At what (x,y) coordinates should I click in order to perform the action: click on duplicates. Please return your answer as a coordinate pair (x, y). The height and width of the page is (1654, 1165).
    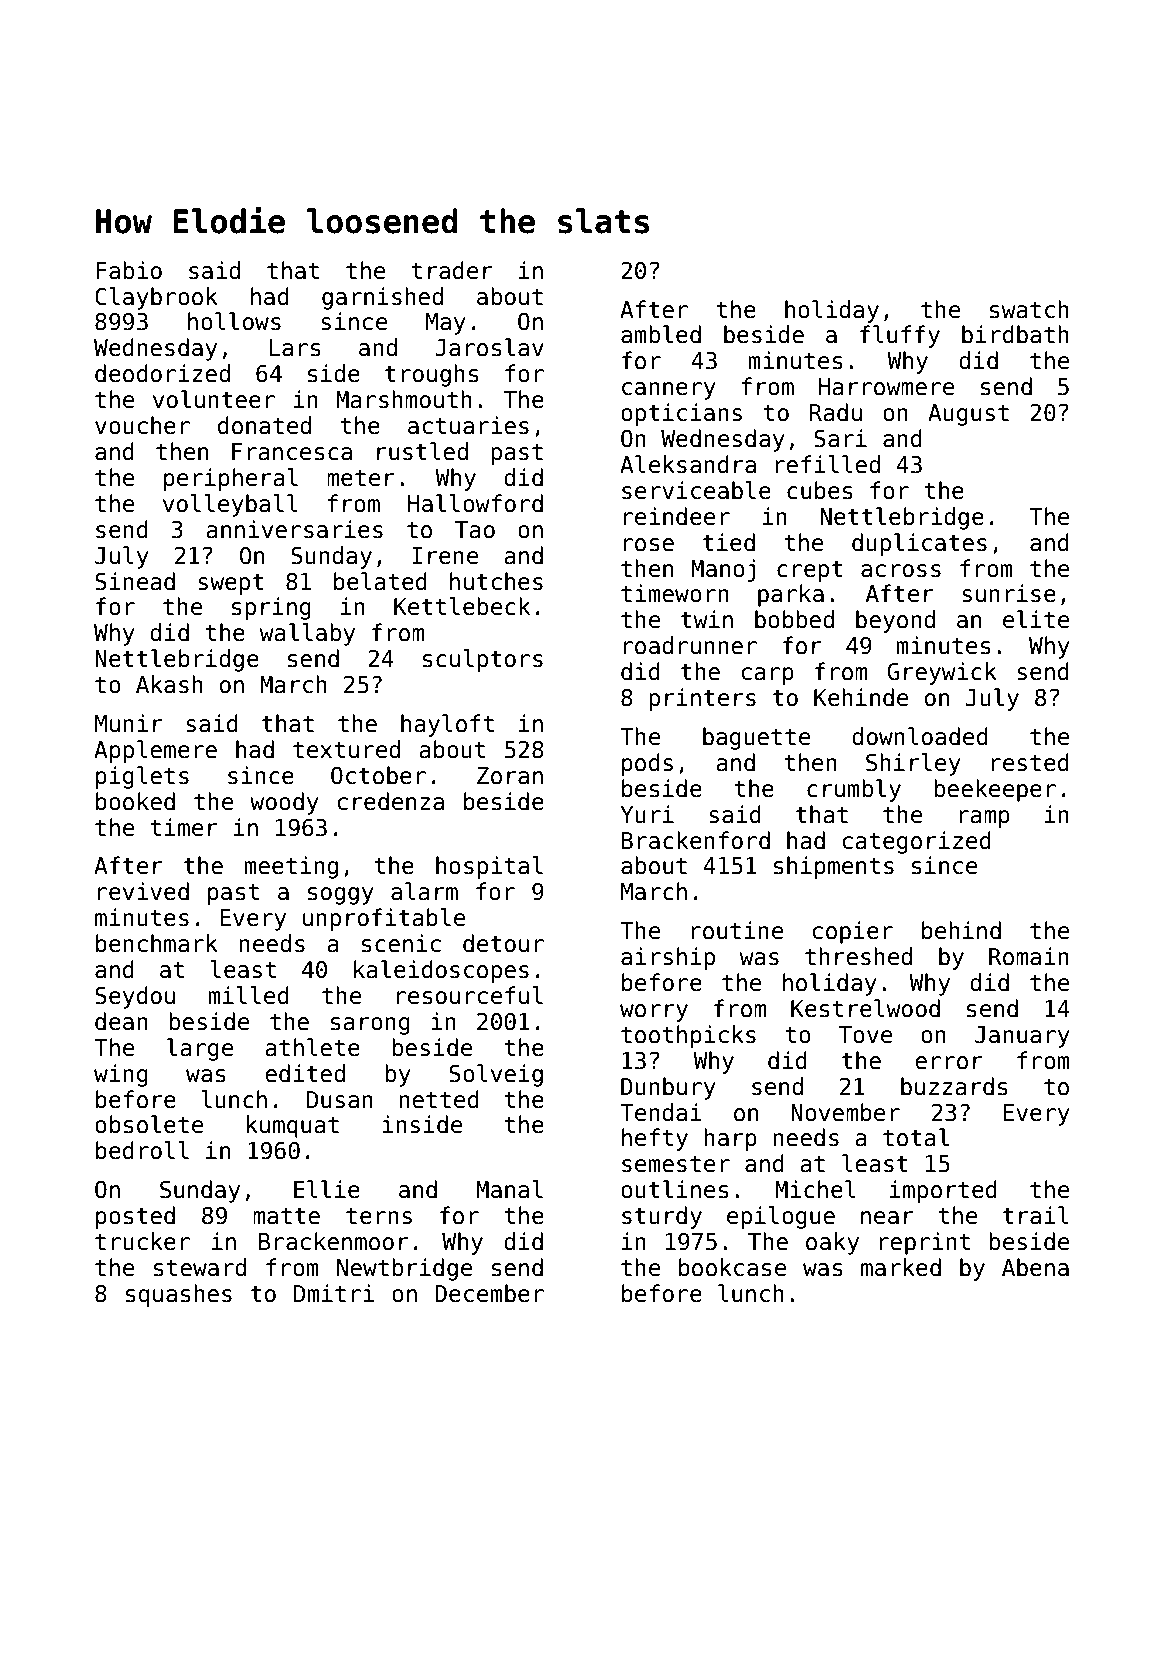
    Looking at the image, I should click on (919, 544).
